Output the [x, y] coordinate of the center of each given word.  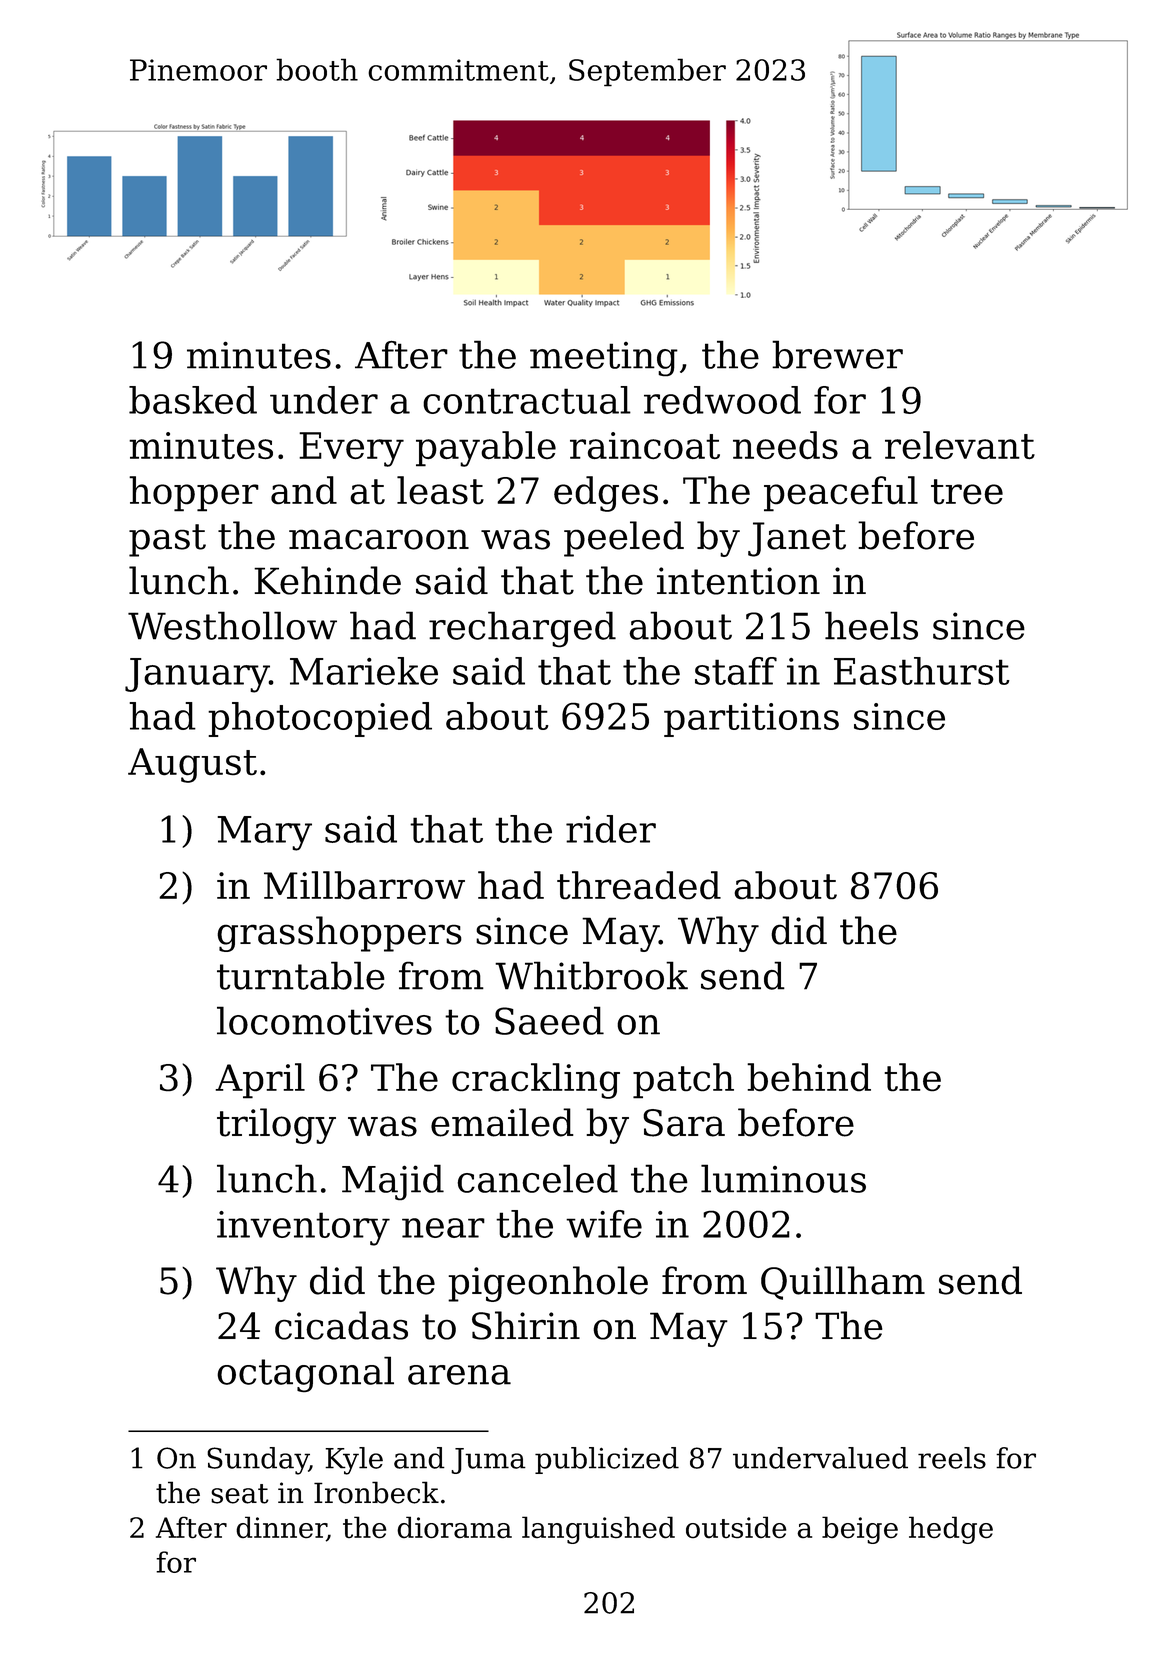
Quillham [843, 1283]
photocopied [320, 719]
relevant [960, 445]
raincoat [645, 445]
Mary [265, 833]
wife [604, 1224]
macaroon [379, 539]
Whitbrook [591, 975]
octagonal [305, 1374]
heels [871, 625]
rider [611, 829]
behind [809, 1077]
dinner [281, 1528]
